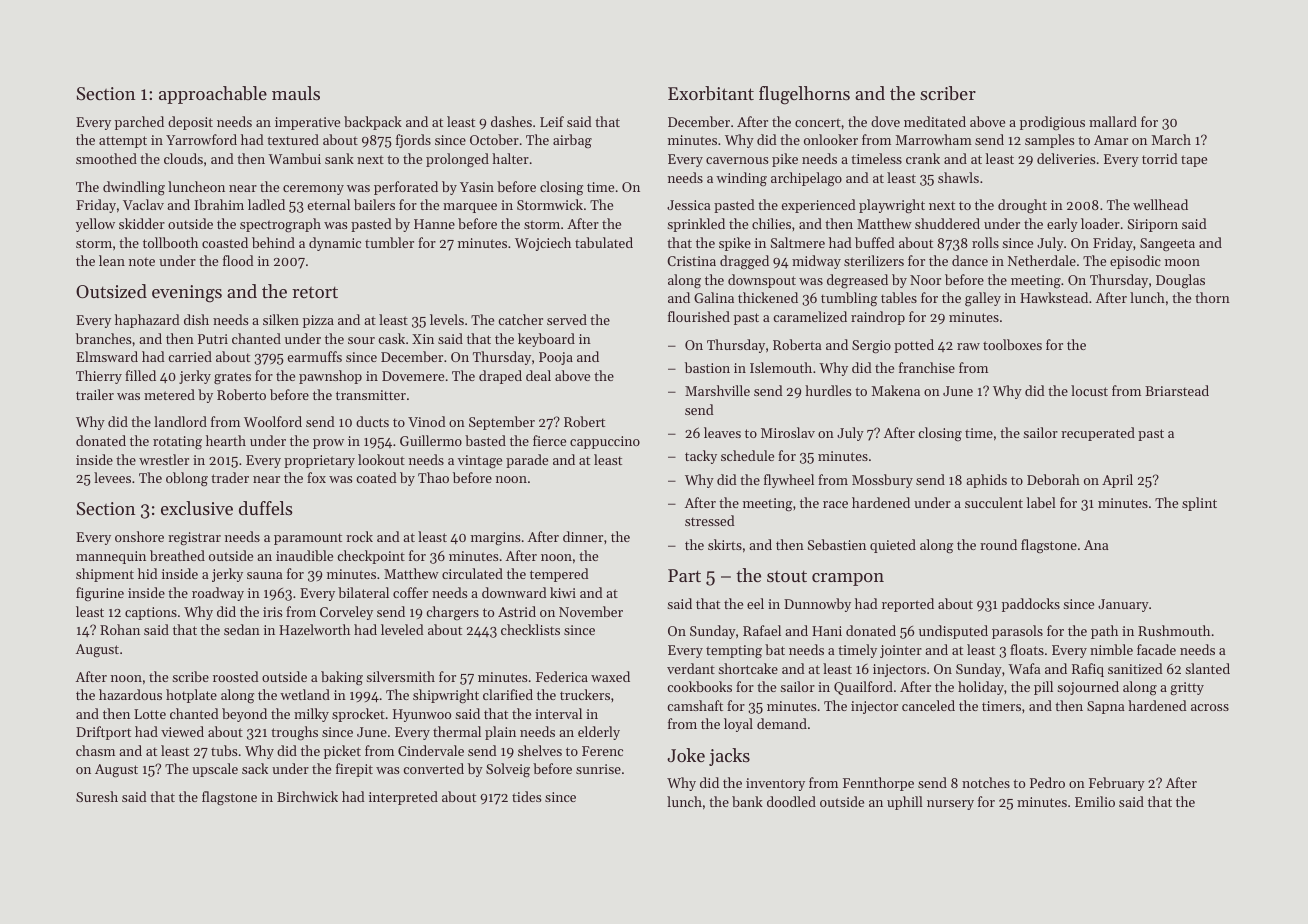  What do you see at coordinates (139, 123) in the image?
I see `parched` at bounding box center [139, 123].
